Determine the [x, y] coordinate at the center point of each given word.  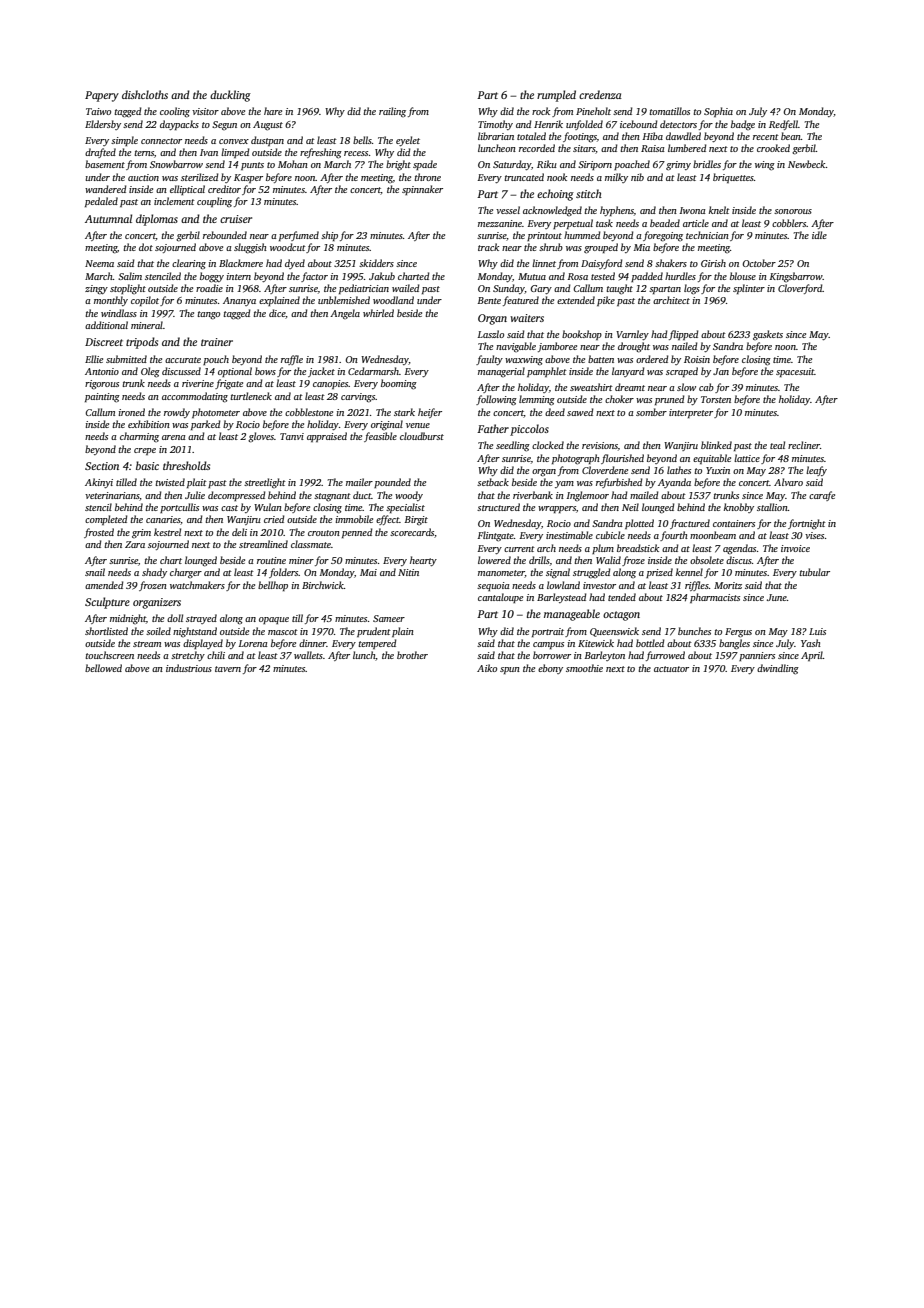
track [488, 247]
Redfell [783, 125]
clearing [189, 264]
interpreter [691, 413]
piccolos [529, 430]
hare [273, 111]
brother [412, 655]
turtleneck [251, 396]
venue [418, 425]
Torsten [716, 399]
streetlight [265, 483]
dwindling [778, 669]
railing [392, 112]
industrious [189, 668]
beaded [665, 223]
